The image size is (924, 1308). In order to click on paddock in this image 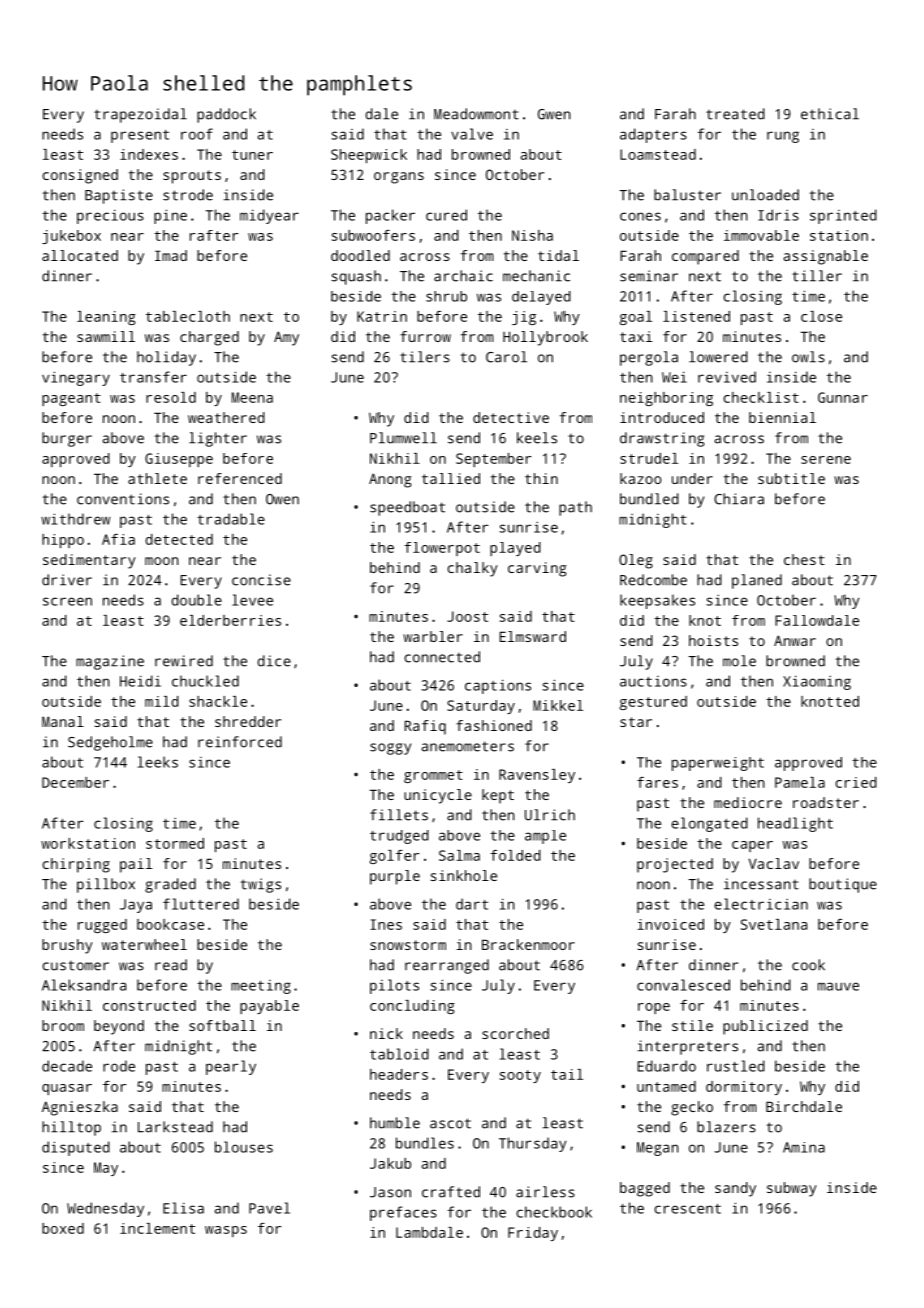, I will do `click(226, 115)`.
